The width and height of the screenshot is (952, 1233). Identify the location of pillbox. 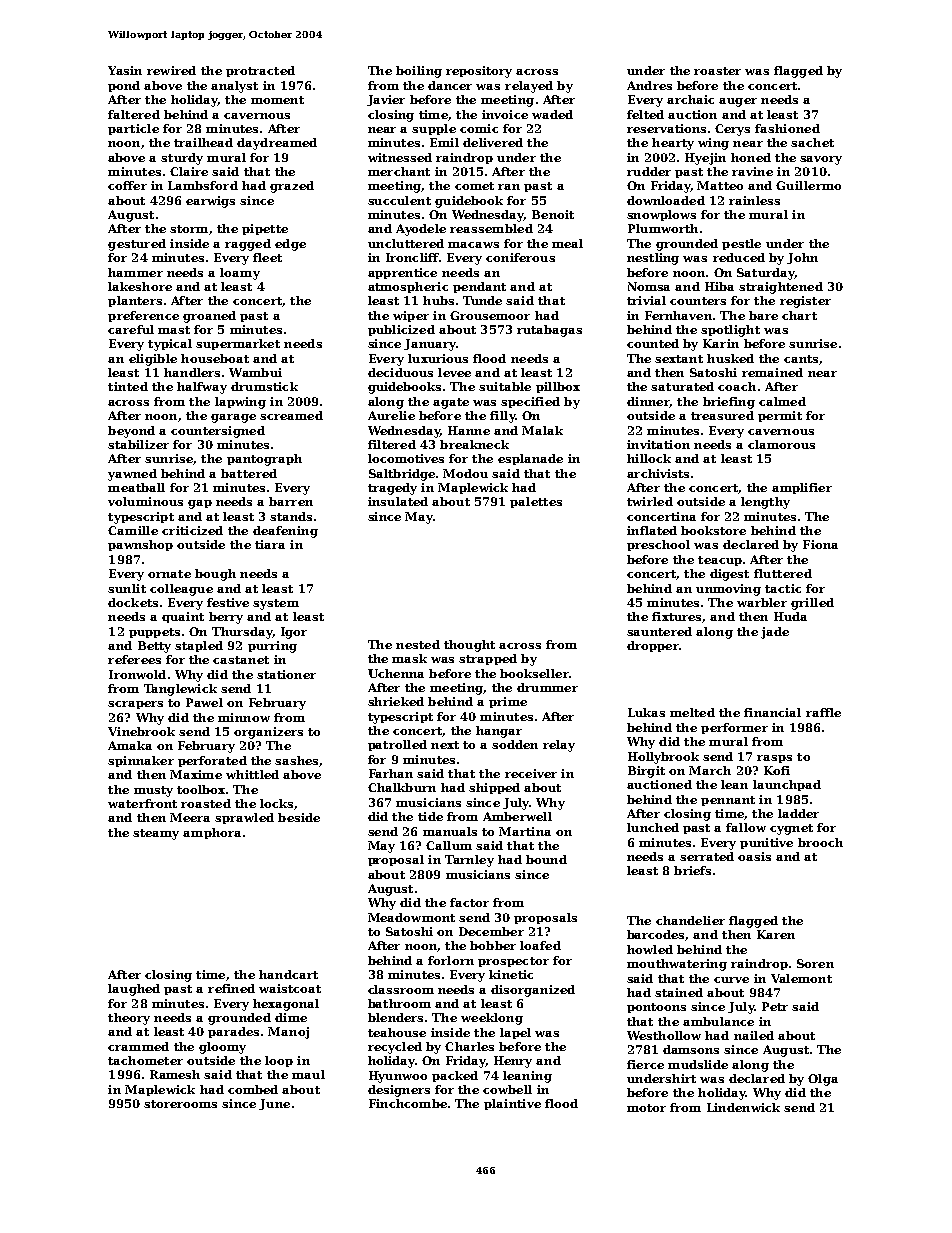
(558, 387).
